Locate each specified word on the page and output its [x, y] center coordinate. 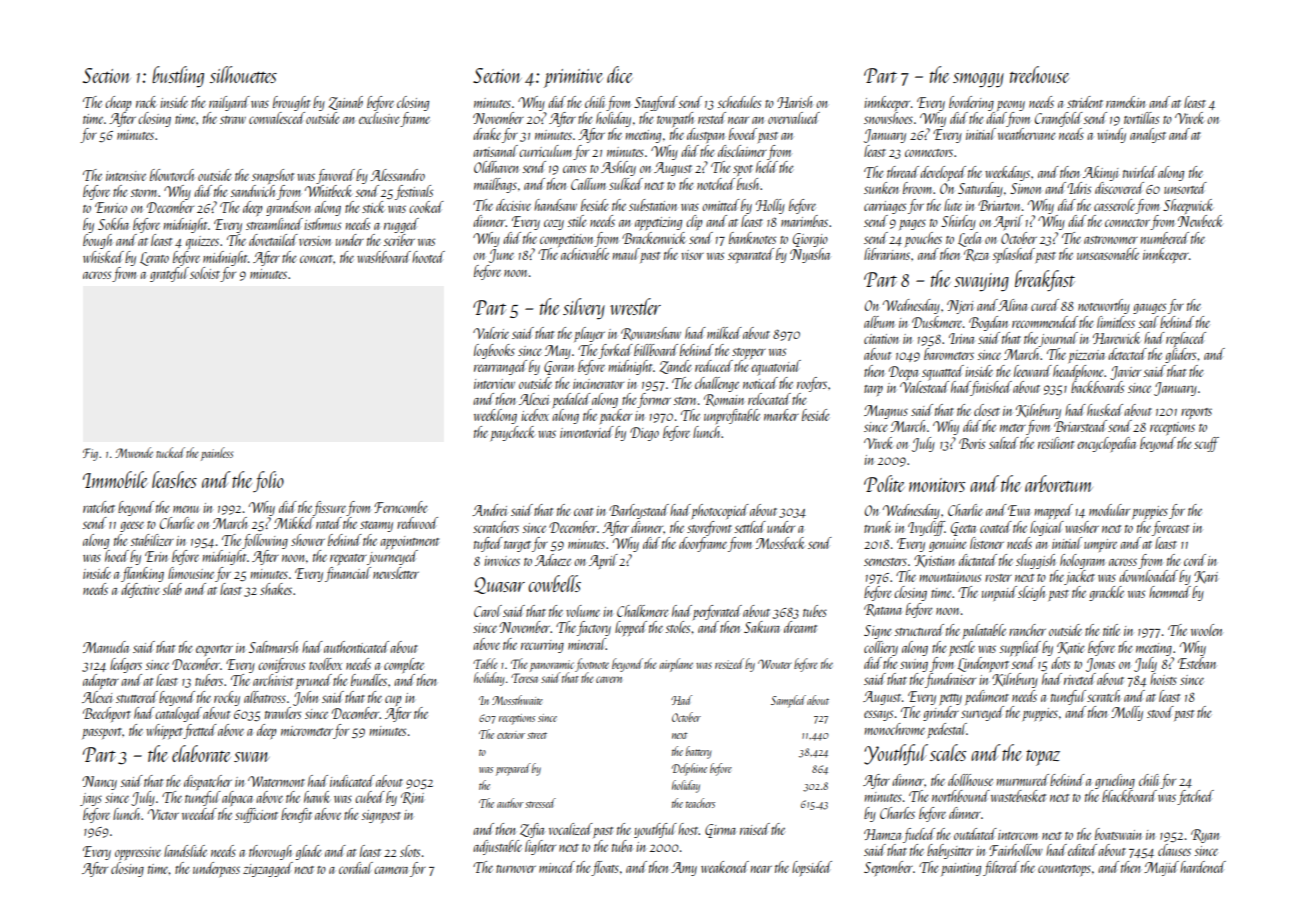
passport [102, 733]
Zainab [346, 103]
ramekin [1125, 102]
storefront [709, 528]
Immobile [115, 479]
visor [692, 255]
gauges [1149, 308]
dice [620, 74]
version [315, 241]
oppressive [138, 853]
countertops [1064, 870]
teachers [700, 803]
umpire [1100, 545]
